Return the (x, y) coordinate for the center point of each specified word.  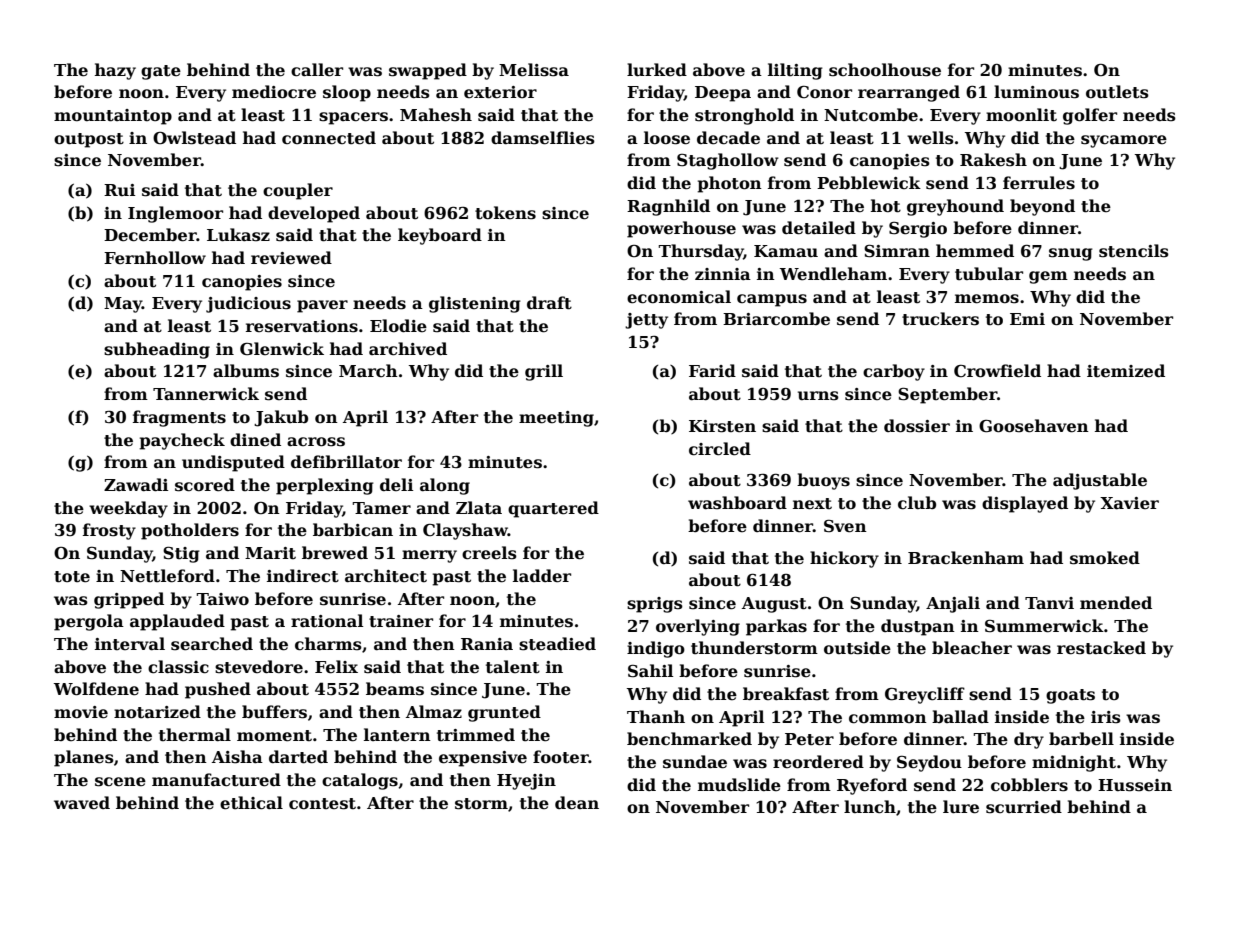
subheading (157, 350)
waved (82, 803)
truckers (940, 319)
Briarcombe (776, 319)
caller (317, 70)
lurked (657, 70)
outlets (1117, 92)
